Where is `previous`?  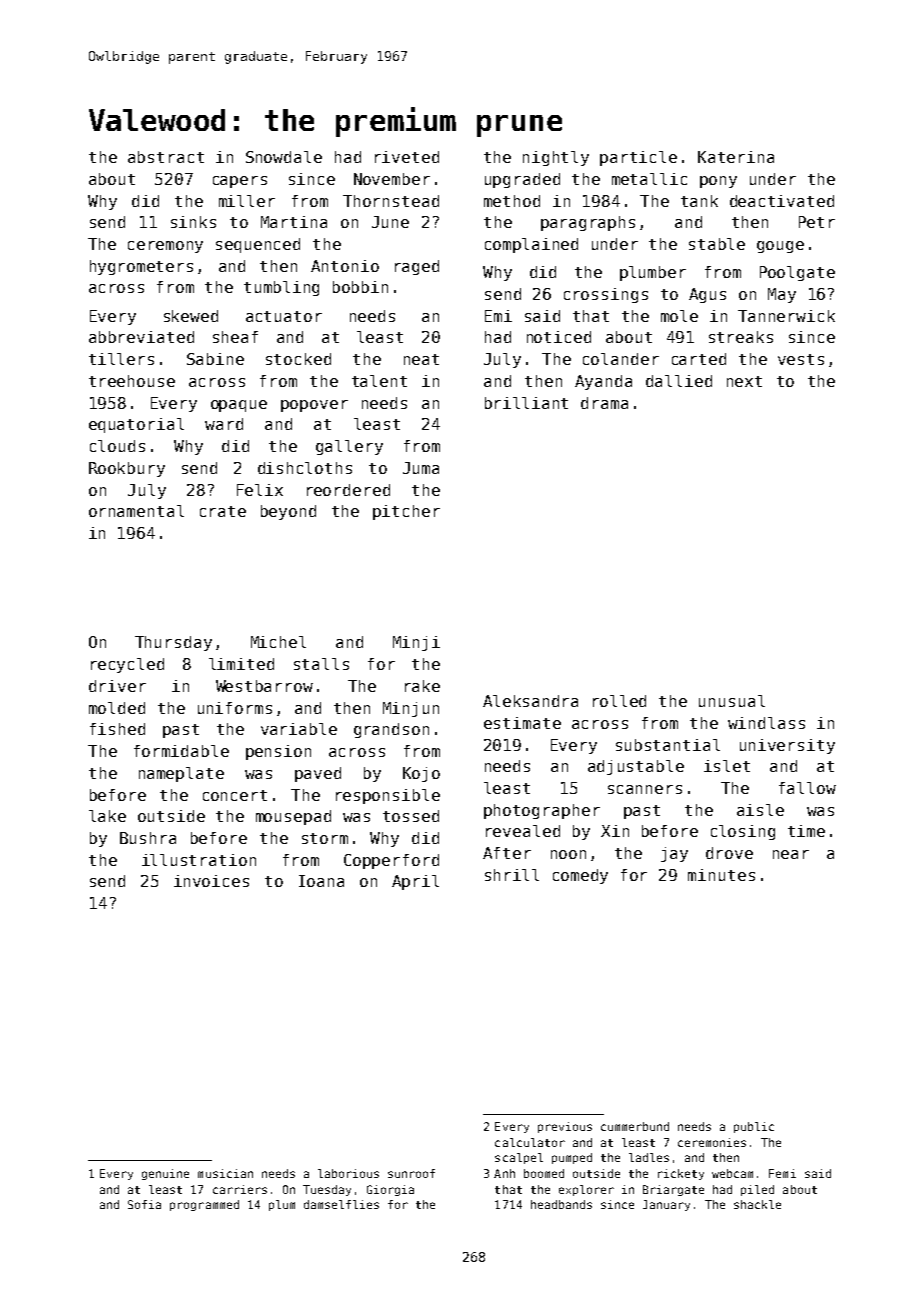
previous is located at coordinates (565, 1127).
